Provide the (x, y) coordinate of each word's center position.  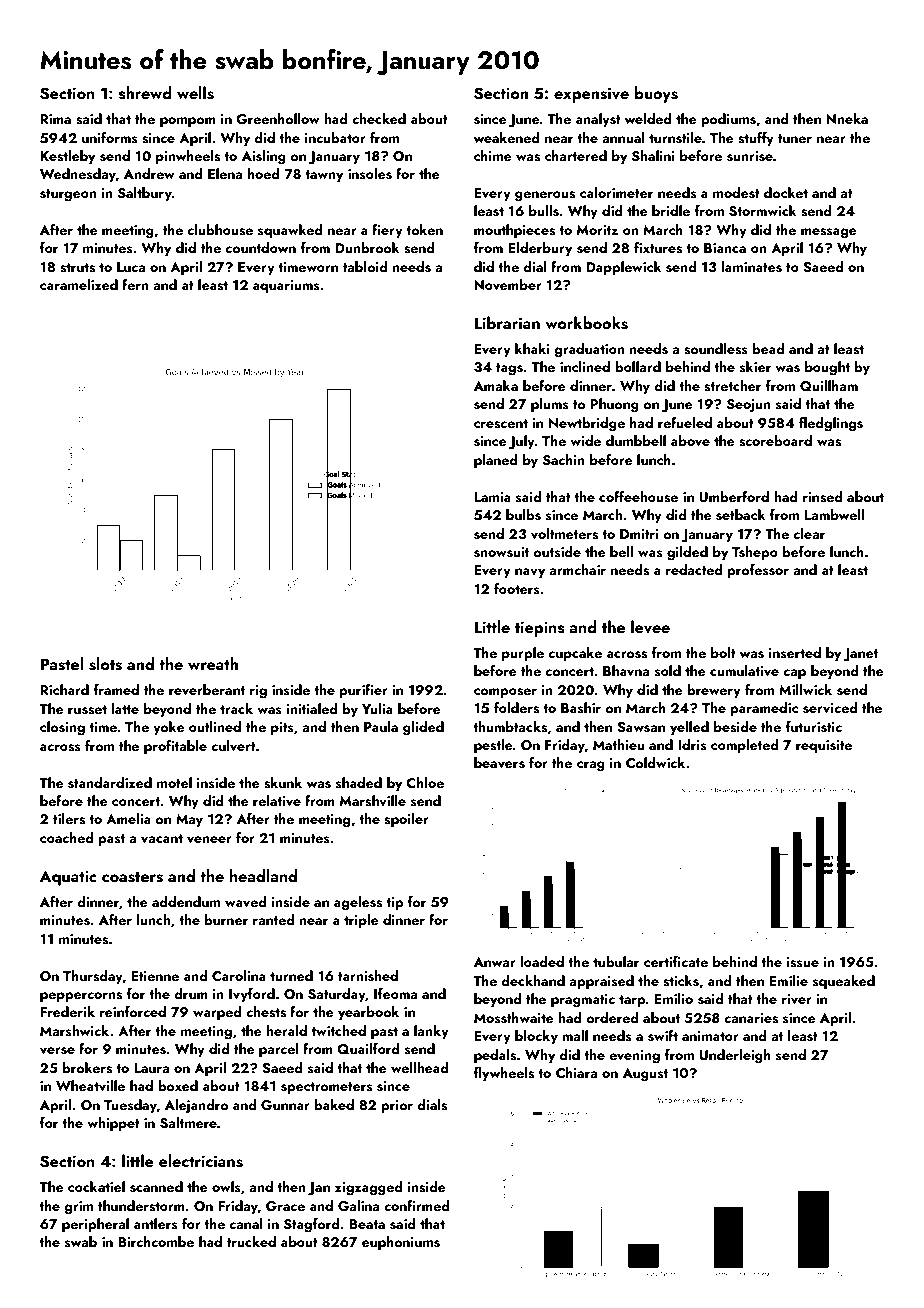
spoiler (406, 820)
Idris (692, 745)
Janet (860, 655)
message (829, 233)
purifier (363, 691)
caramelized (79, 284)
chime (493, 155)
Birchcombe (156, 1241)
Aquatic (68, 878)
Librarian (507, 322)
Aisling (264, 157)
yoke (169, 728)
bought (827, 368)
